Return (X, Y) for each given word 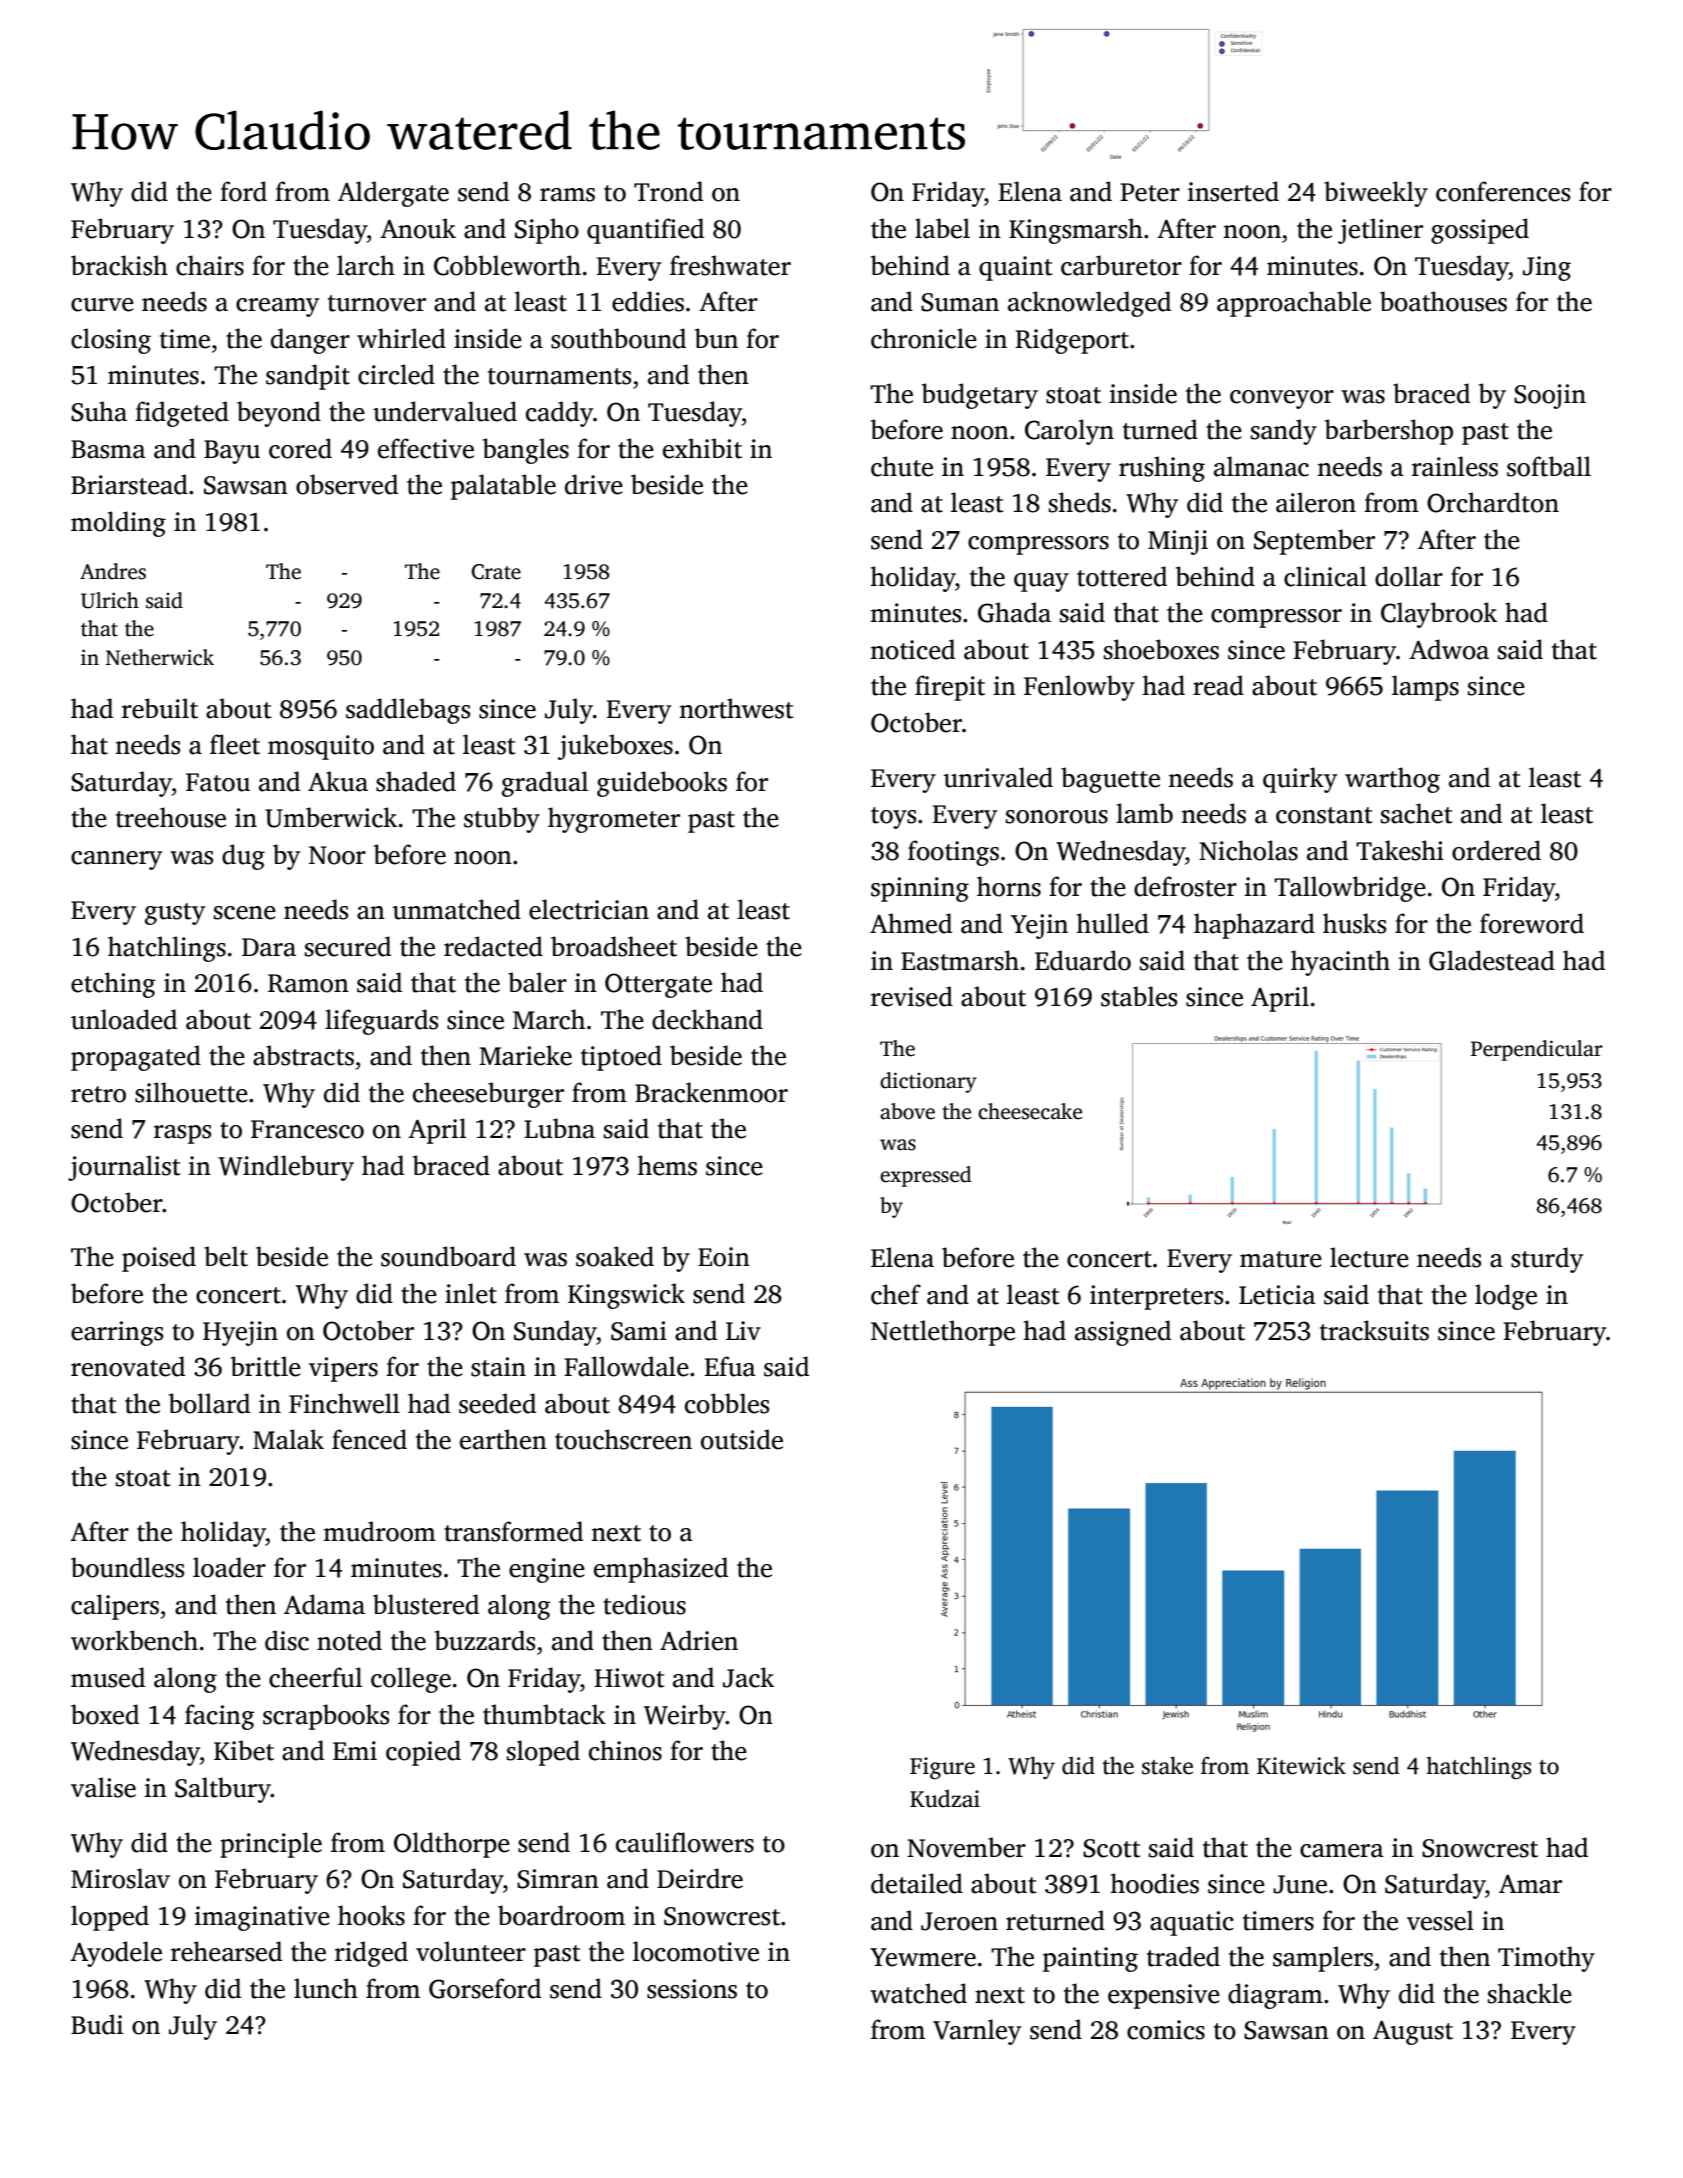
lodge (1506, 1297)
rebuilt (160, 708)
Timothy (1546, 1959)
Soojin (1550, 396)
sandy (1284, 432)
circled (396, 374)
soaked (615, 1256)
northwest (736, 708)
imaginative (262, 1918)
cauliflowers (685, 1842)
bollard (209, 1403)
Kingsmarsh (1076, 231)
